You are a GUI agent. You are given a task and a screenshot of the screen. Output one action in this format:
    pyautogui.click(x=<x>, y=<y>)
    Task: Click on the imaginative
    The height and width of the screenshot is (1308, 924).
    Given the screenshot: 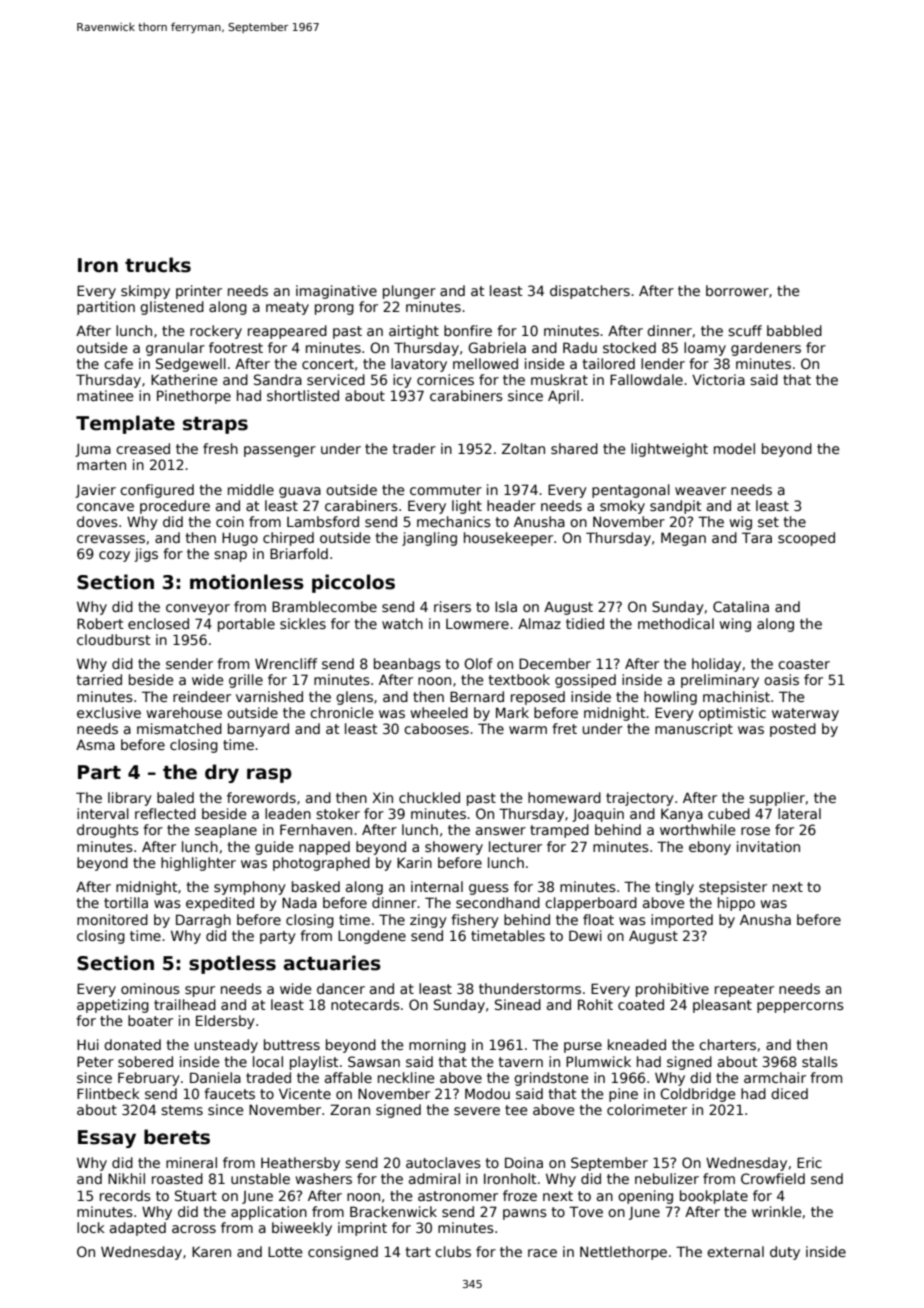 What is the action you would take?
    pyautogui.click(x=336, y=292)
